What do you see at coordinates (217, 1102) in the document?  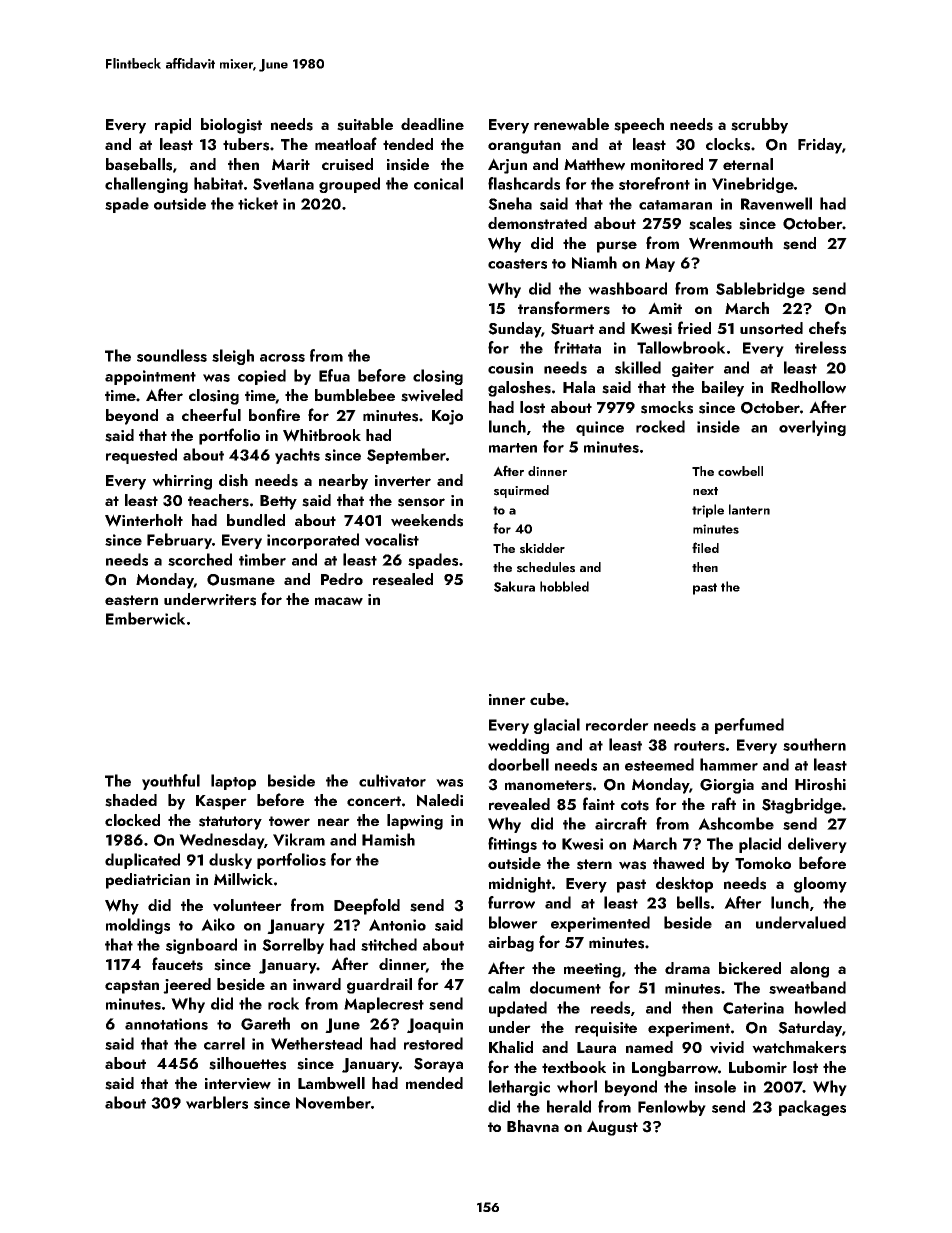 I see `warblers` at bounding box center [217, 1102].
